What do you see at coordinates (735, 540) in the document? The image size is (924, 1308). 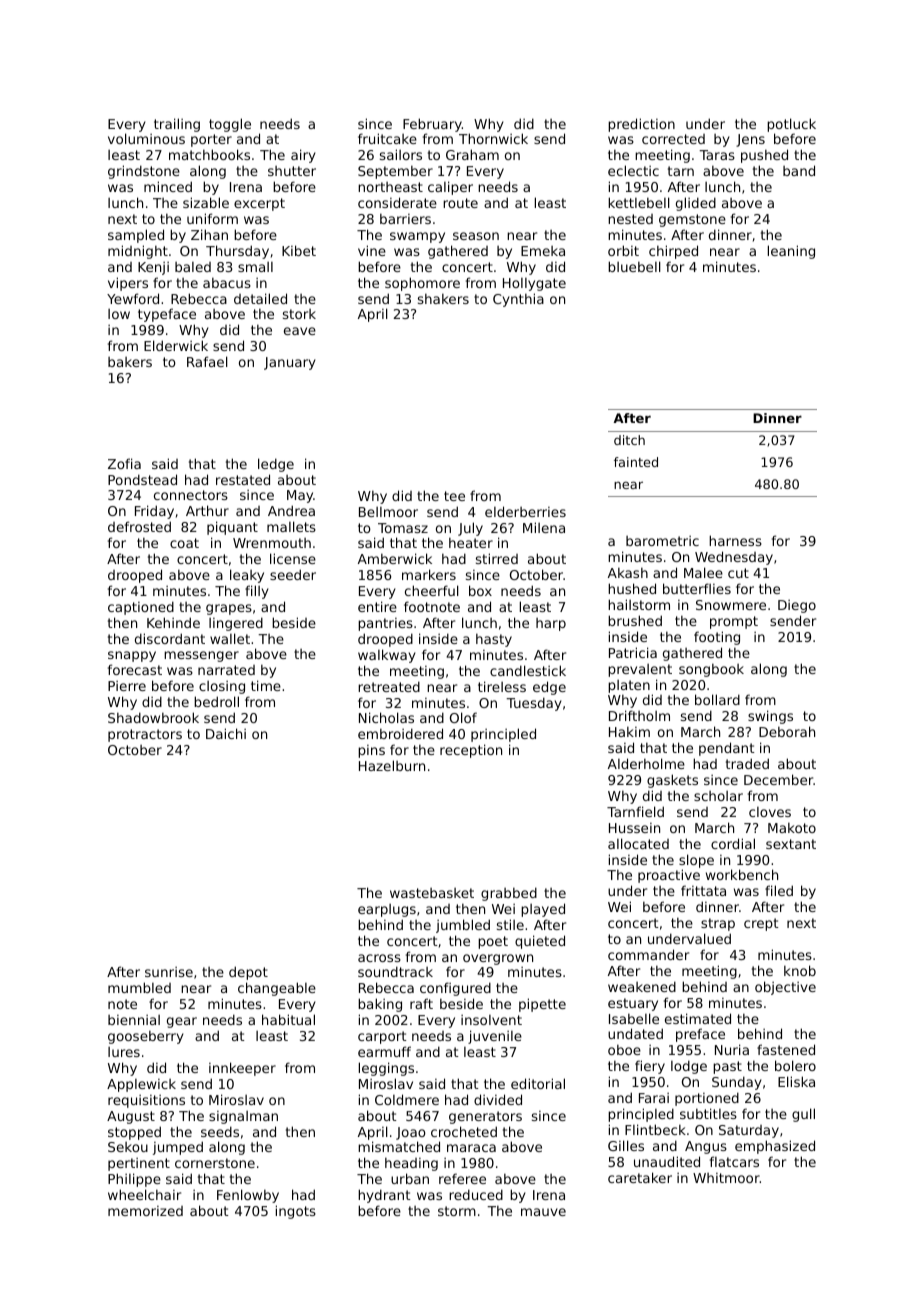 I see `harness` at bounding box center [735, 540].
